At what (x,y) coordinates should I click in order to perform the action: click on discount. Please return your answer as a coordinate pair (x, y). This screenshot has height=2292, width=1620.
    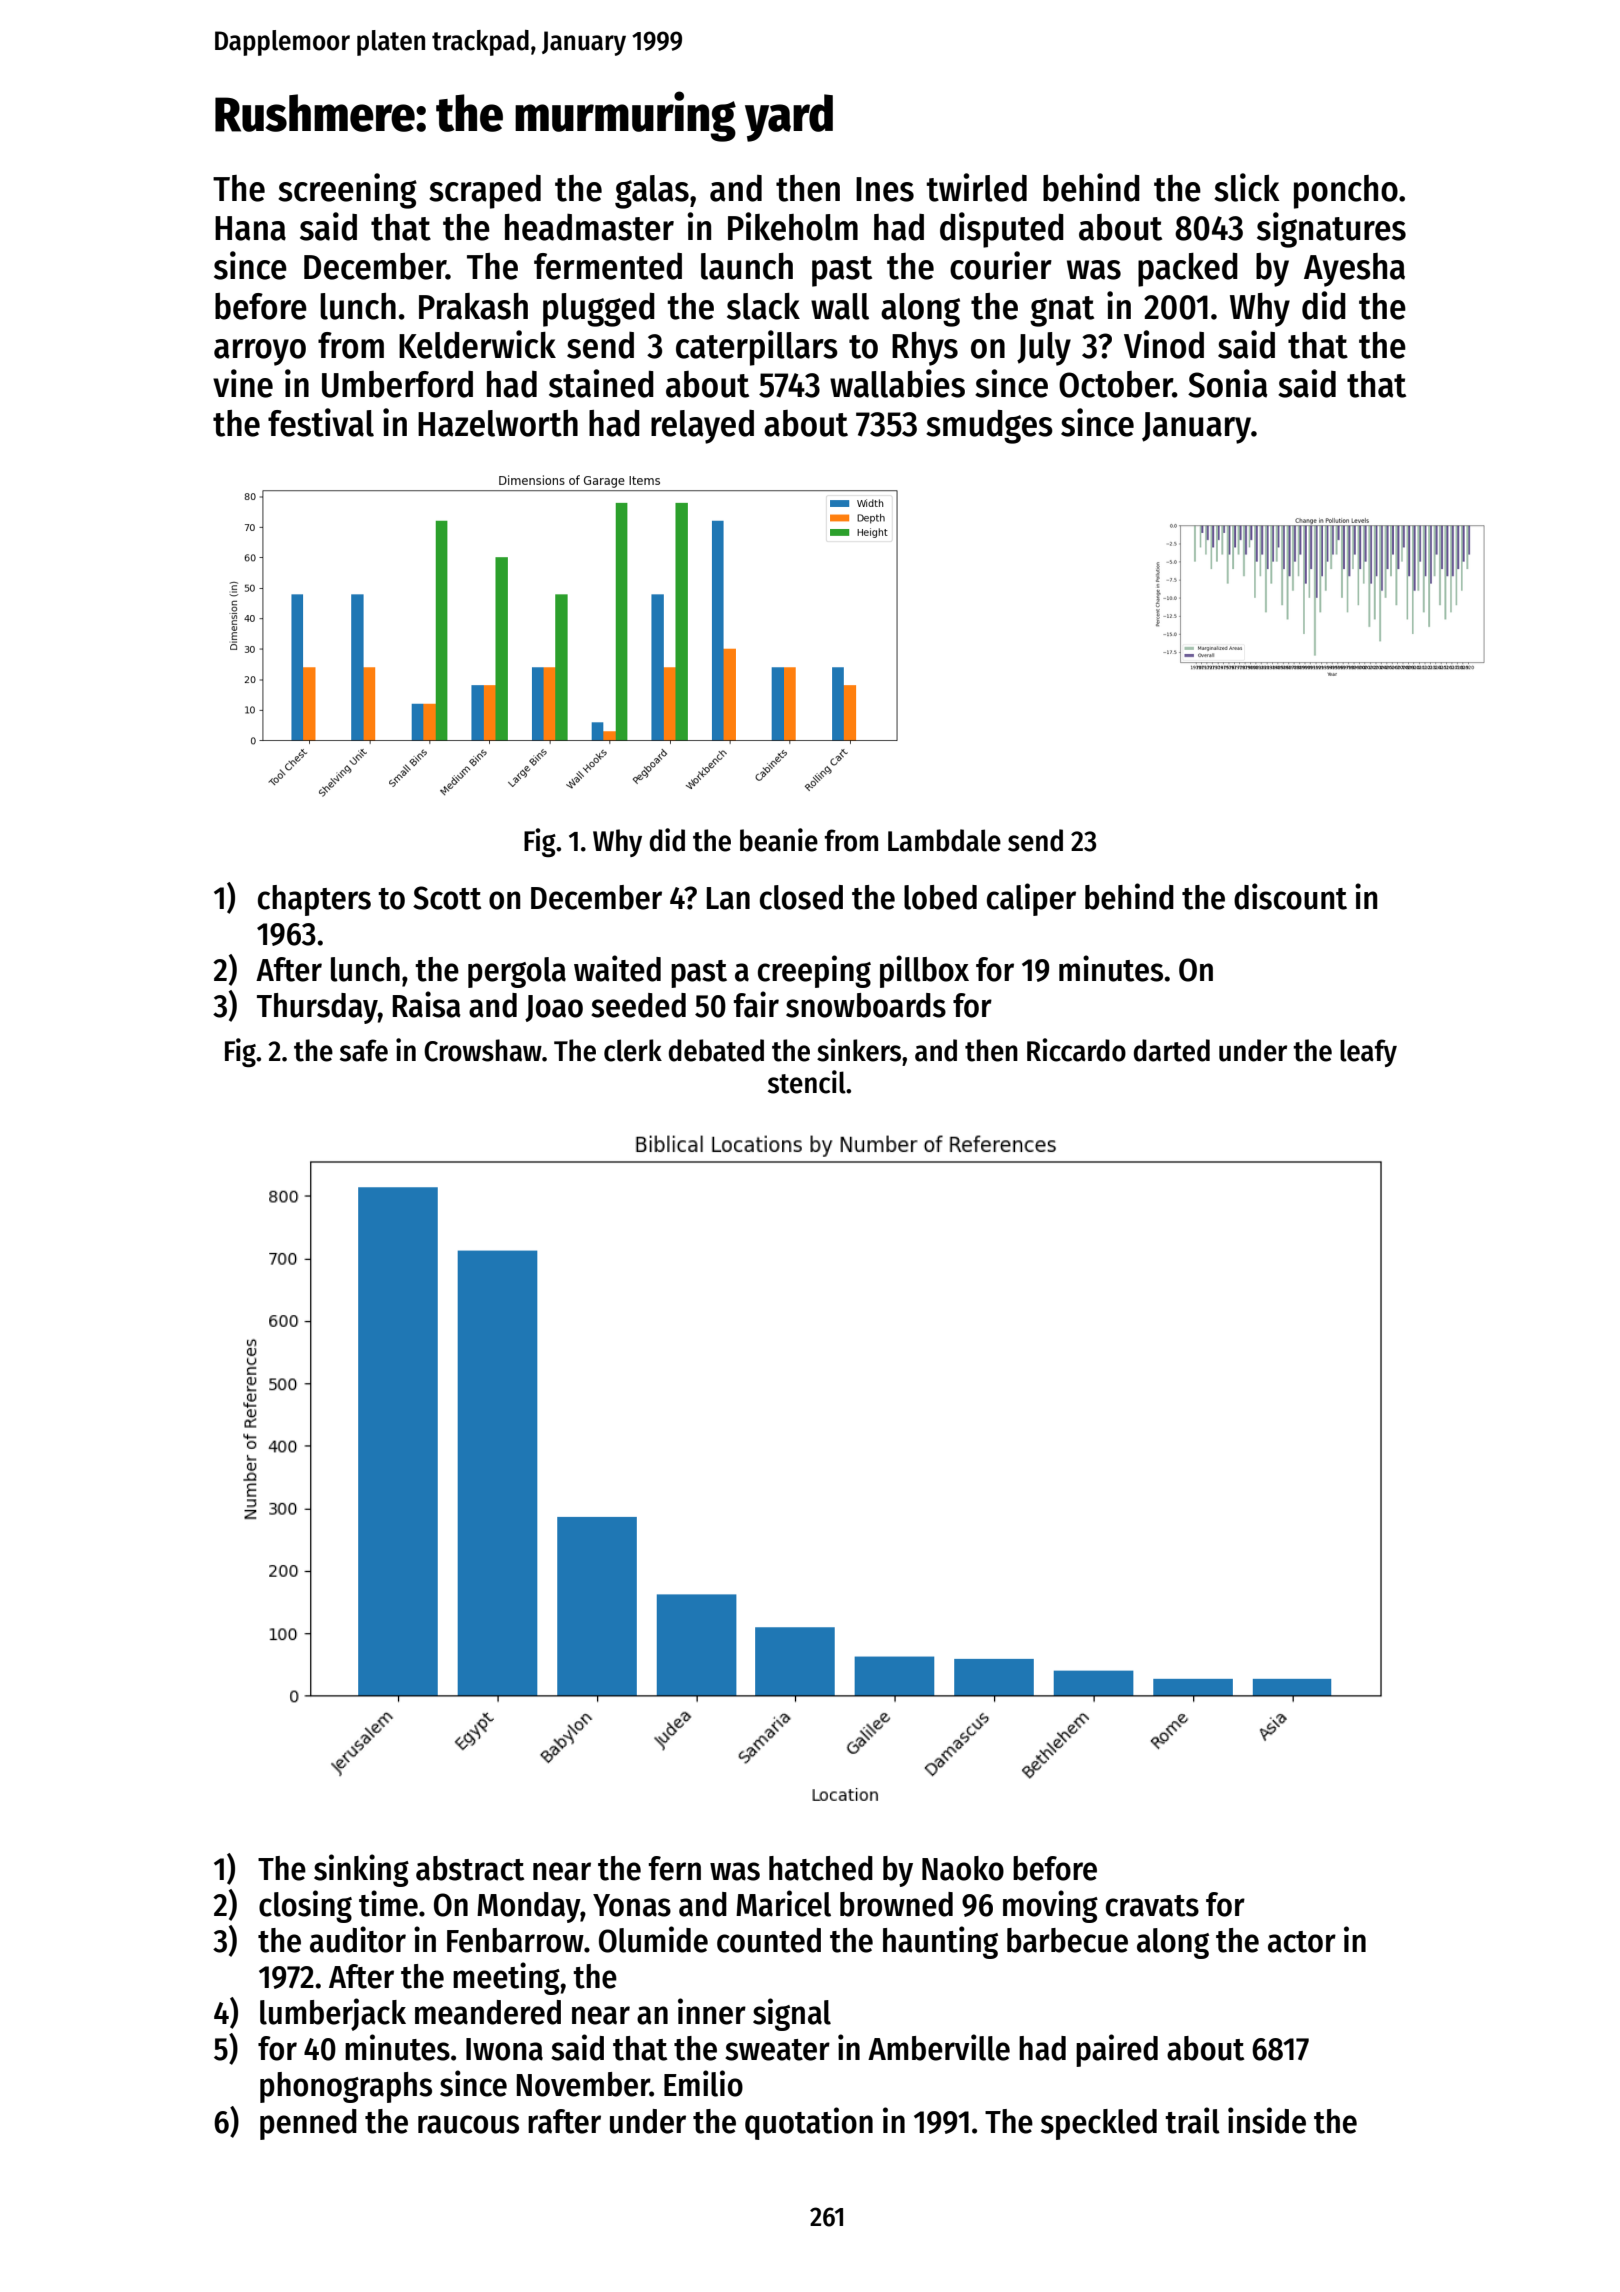
    Looking at the image, I should click on (1290, 896).
